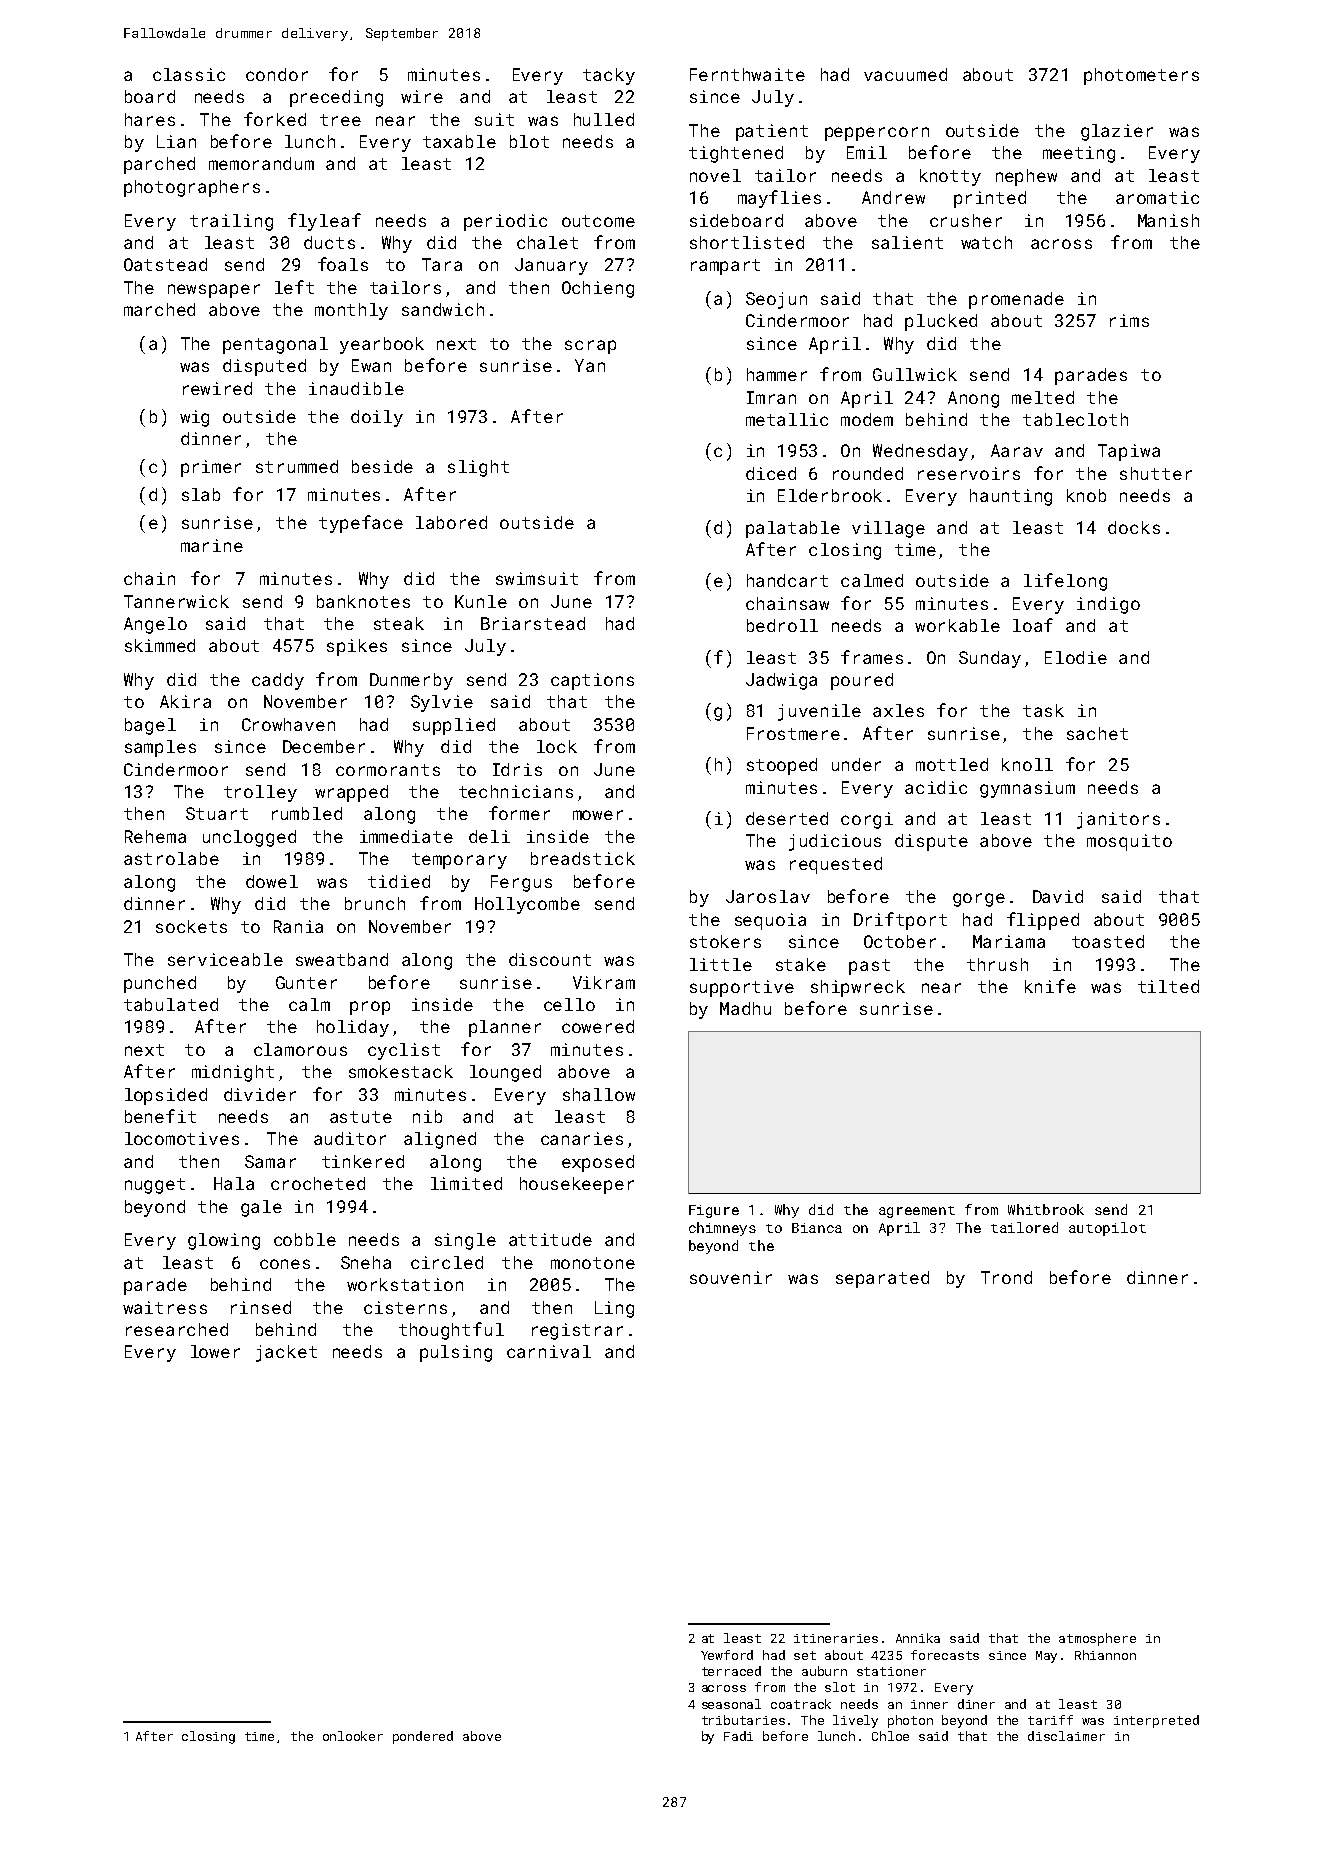  Describe the element at coordinates (1066, 1736) in the image. I see `disclaimer` at that location.
